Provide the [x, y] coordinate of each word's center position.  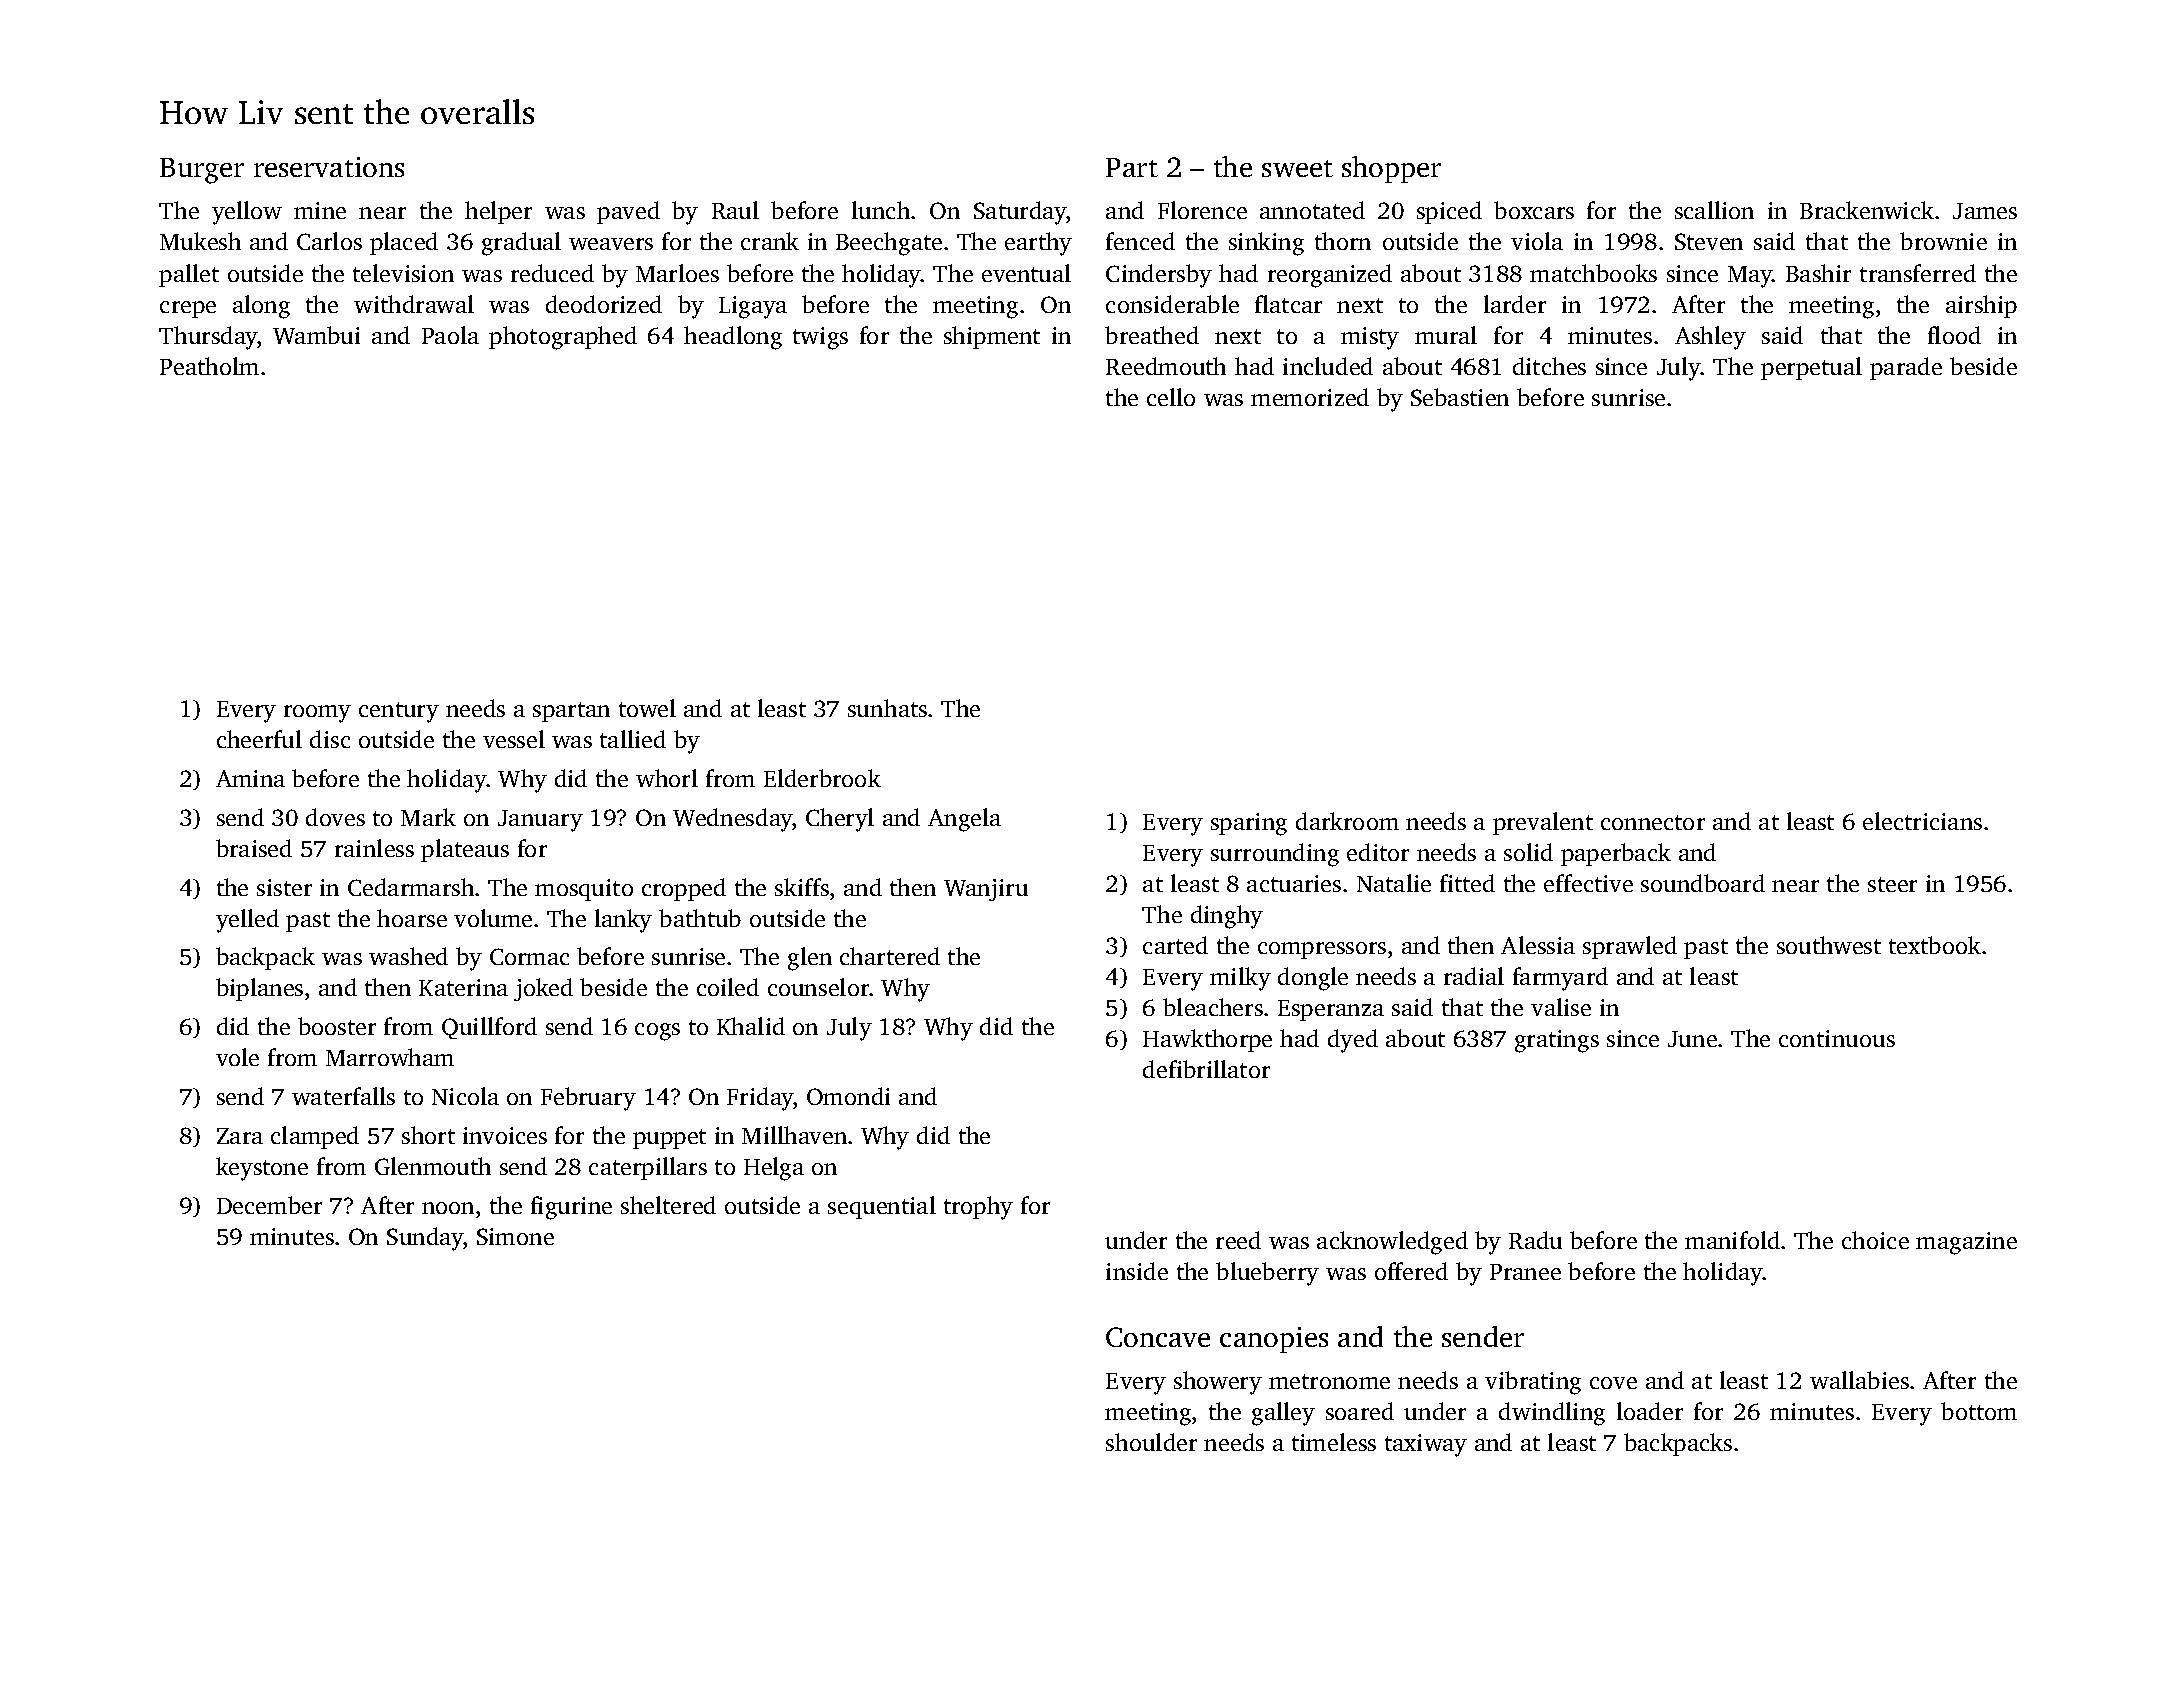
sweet [1297, 168]
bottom [1979, 1411]
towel [647, 708]
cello [1171, 397]
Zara [240, 1136]
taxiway [1426, 1445]
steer [1892, 884]
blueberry [1267, 1274]
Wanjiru [986, 890]
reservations [329, 167]
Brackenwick [1867, 210]
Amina [250, 778]
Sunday [425, 1239]
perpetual [1811, 368]
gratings [1557, 1041]
